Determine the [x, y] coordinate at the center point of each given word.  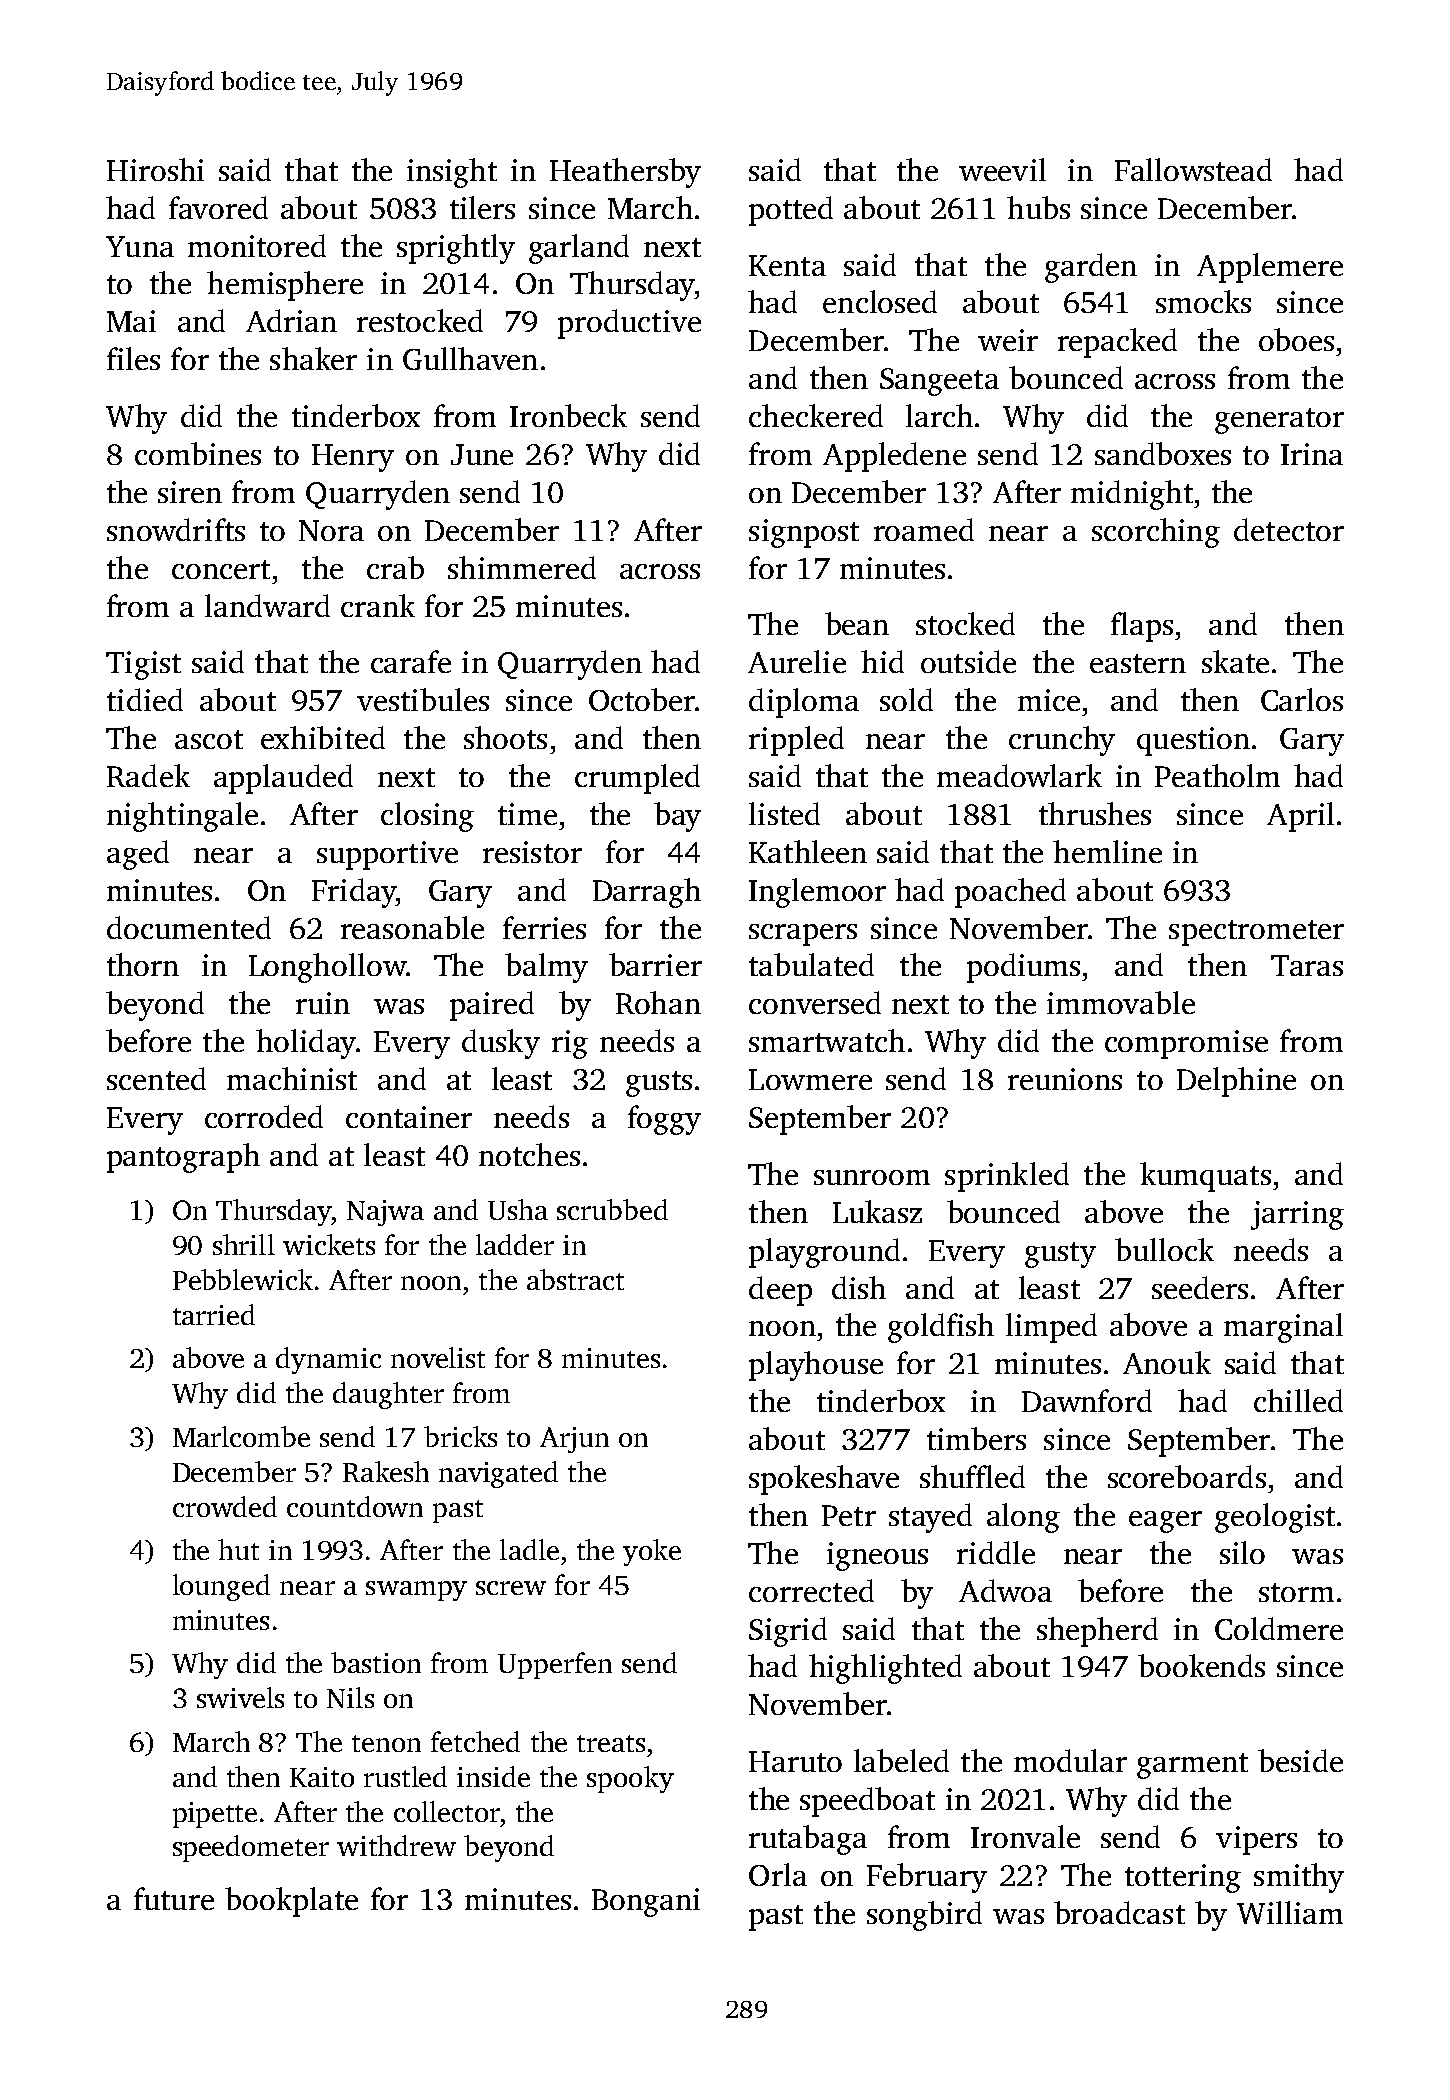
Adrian [291, 320]
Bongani [646, 1902]
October [642, 699]
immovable [1121, 1002]
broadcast [1119, 1912]
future [174, 1898]
